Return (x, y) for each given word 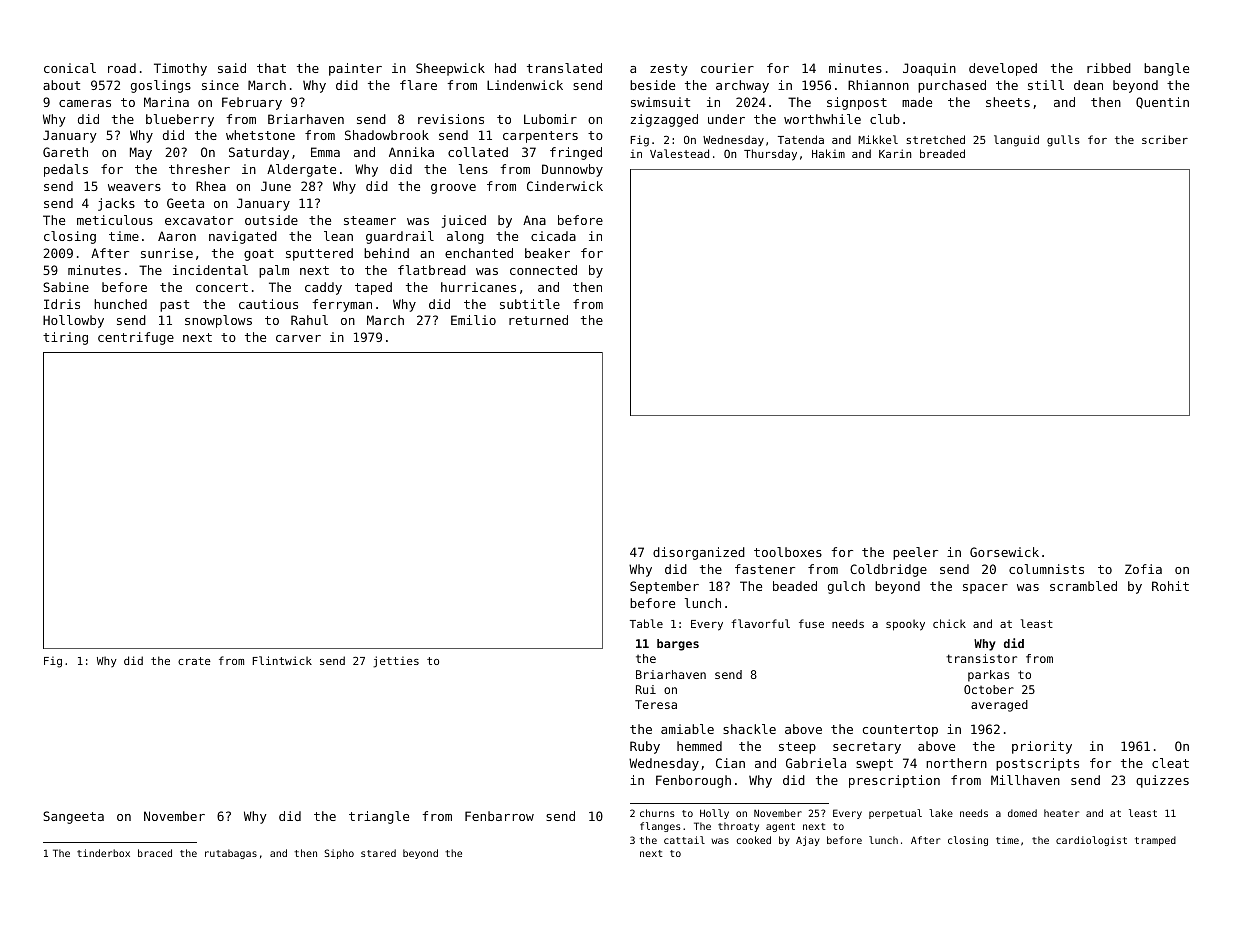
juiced (464, 221)
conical (70, 68)
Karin (895, 153)
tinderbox (103, 853)
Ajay (808, 841)
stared (378, 853)
